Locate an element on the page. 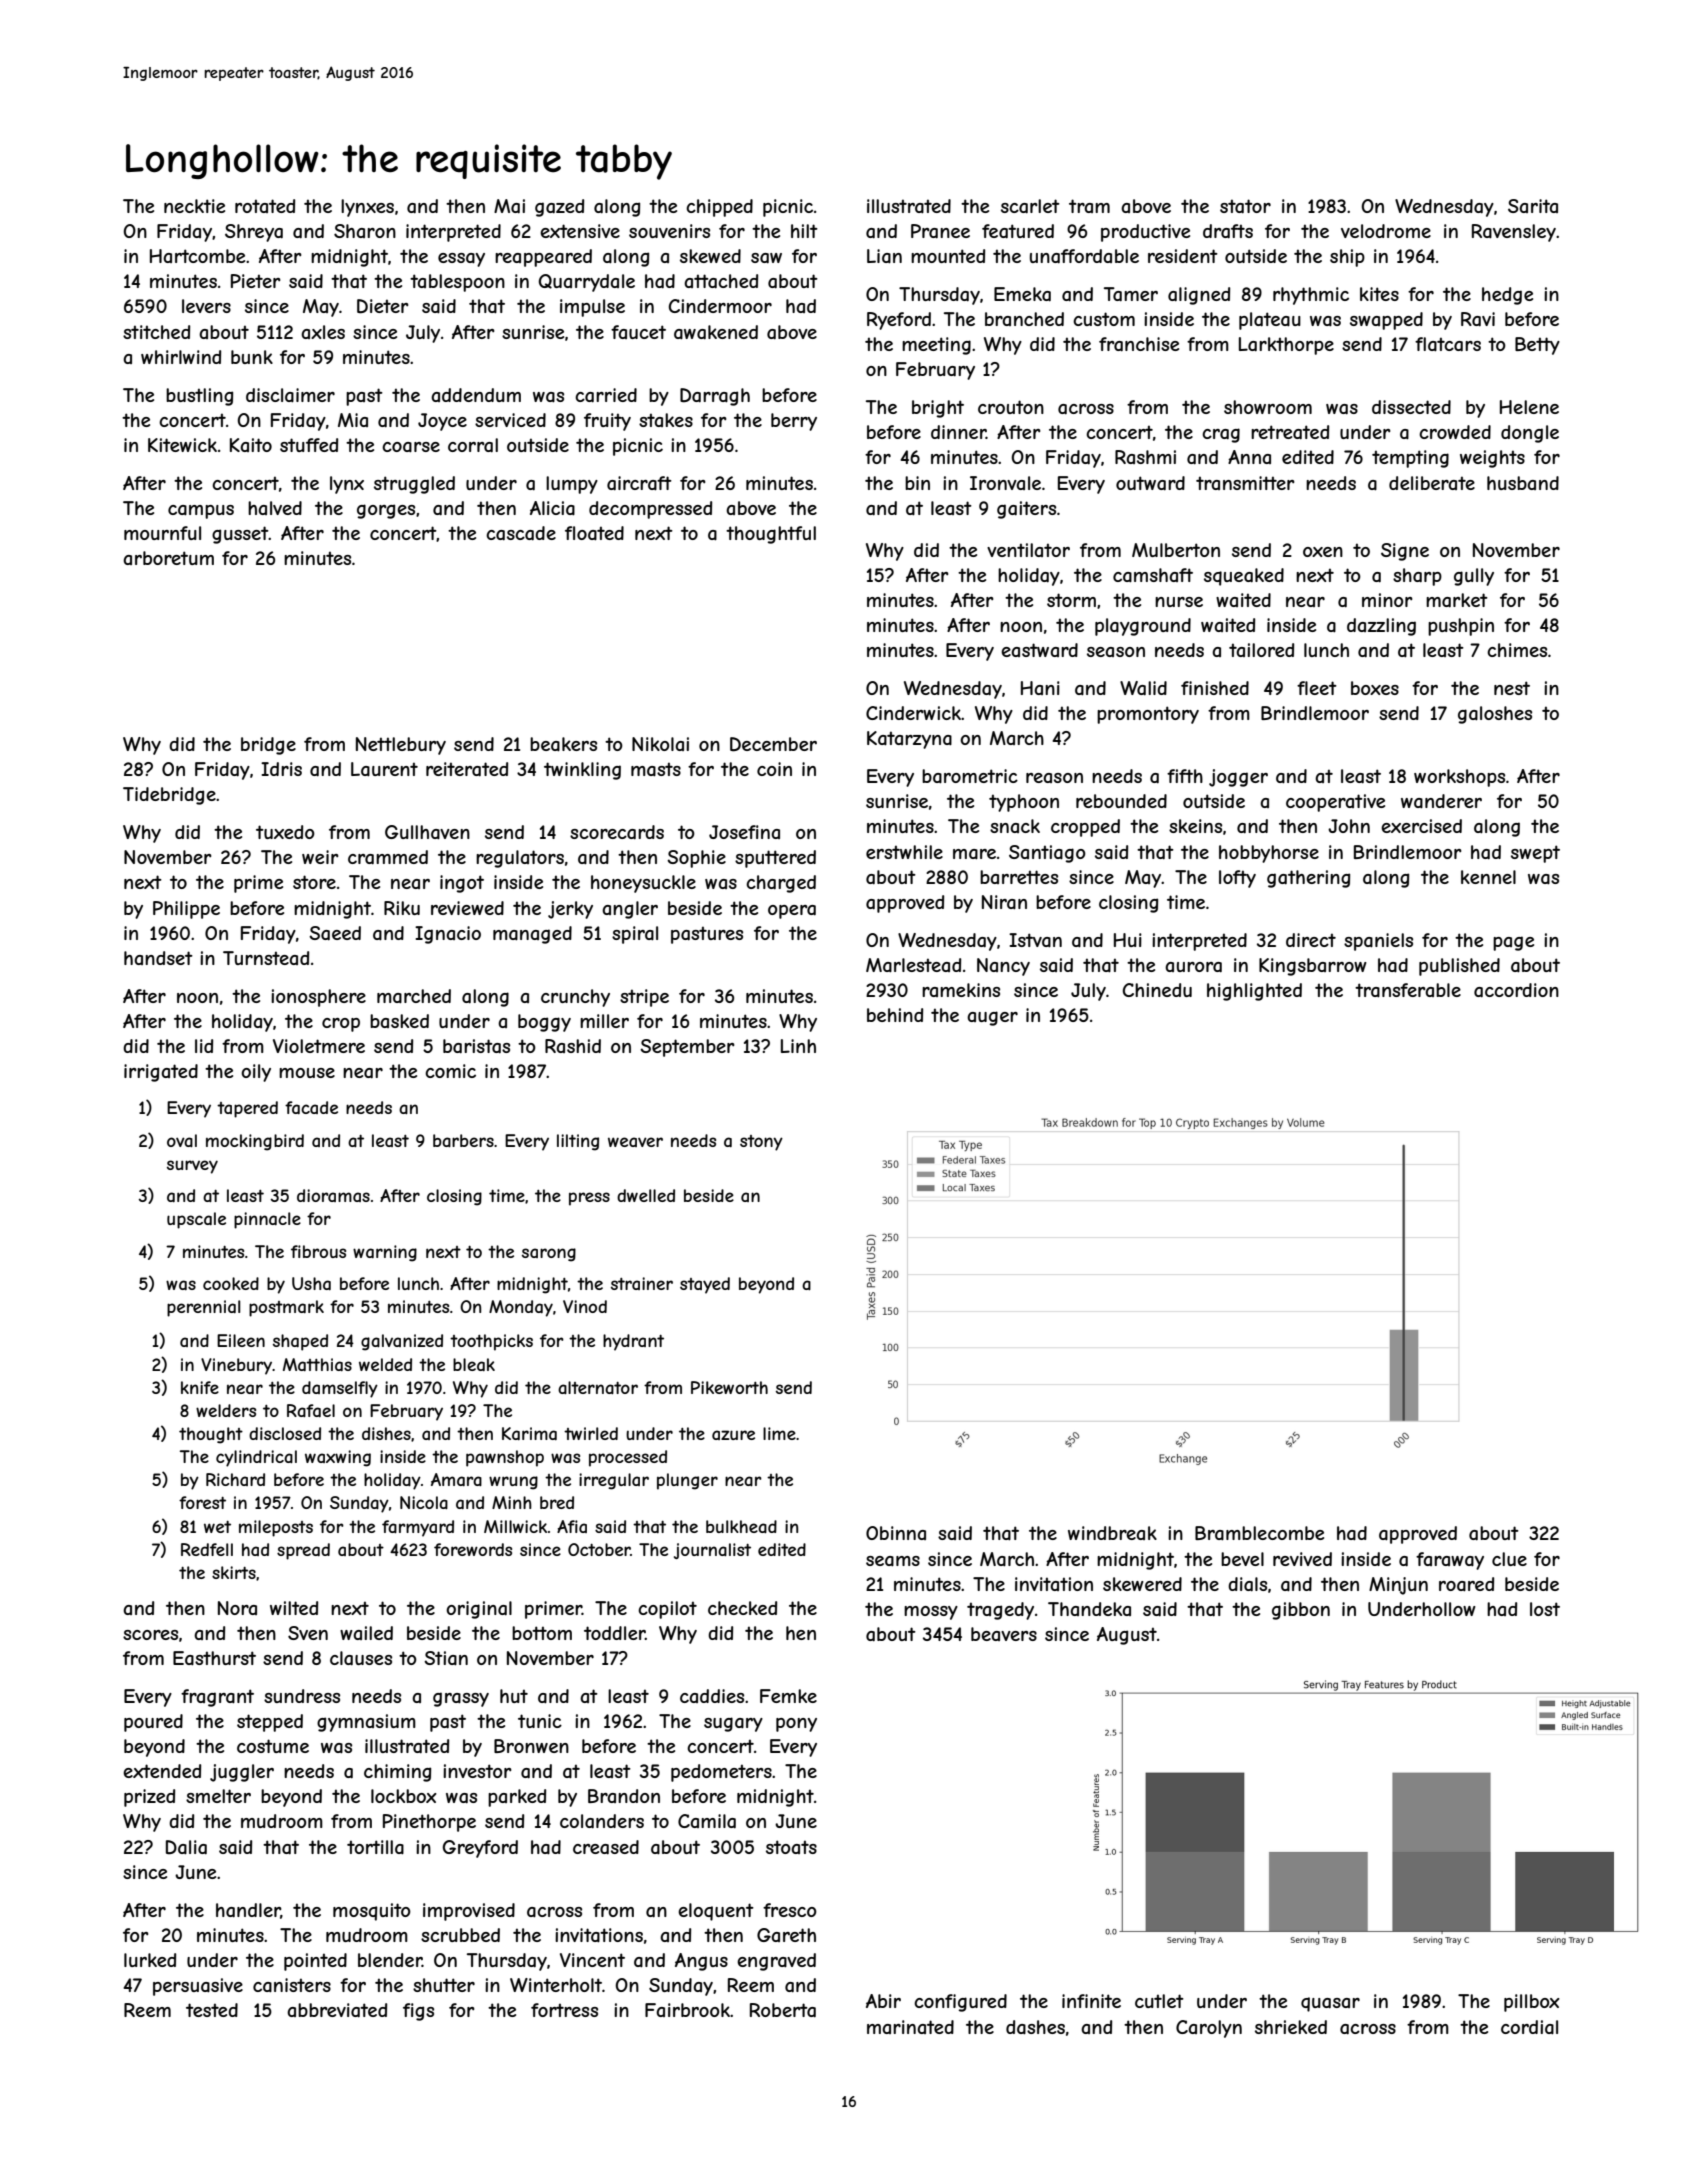  creased is located at coordinates (606, 1847).
